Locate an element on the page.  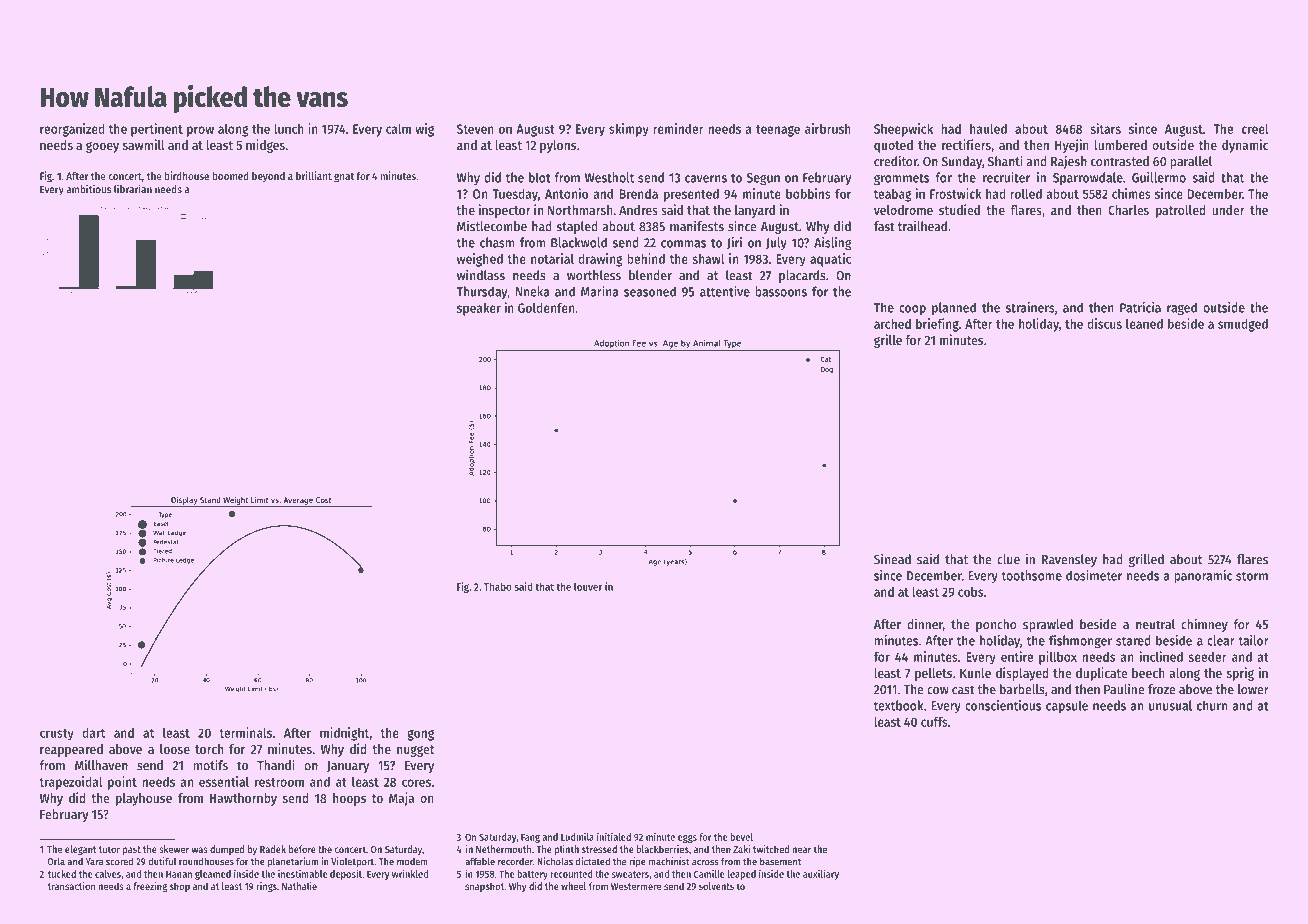
leaned is located at coordinates (1144, 323).
